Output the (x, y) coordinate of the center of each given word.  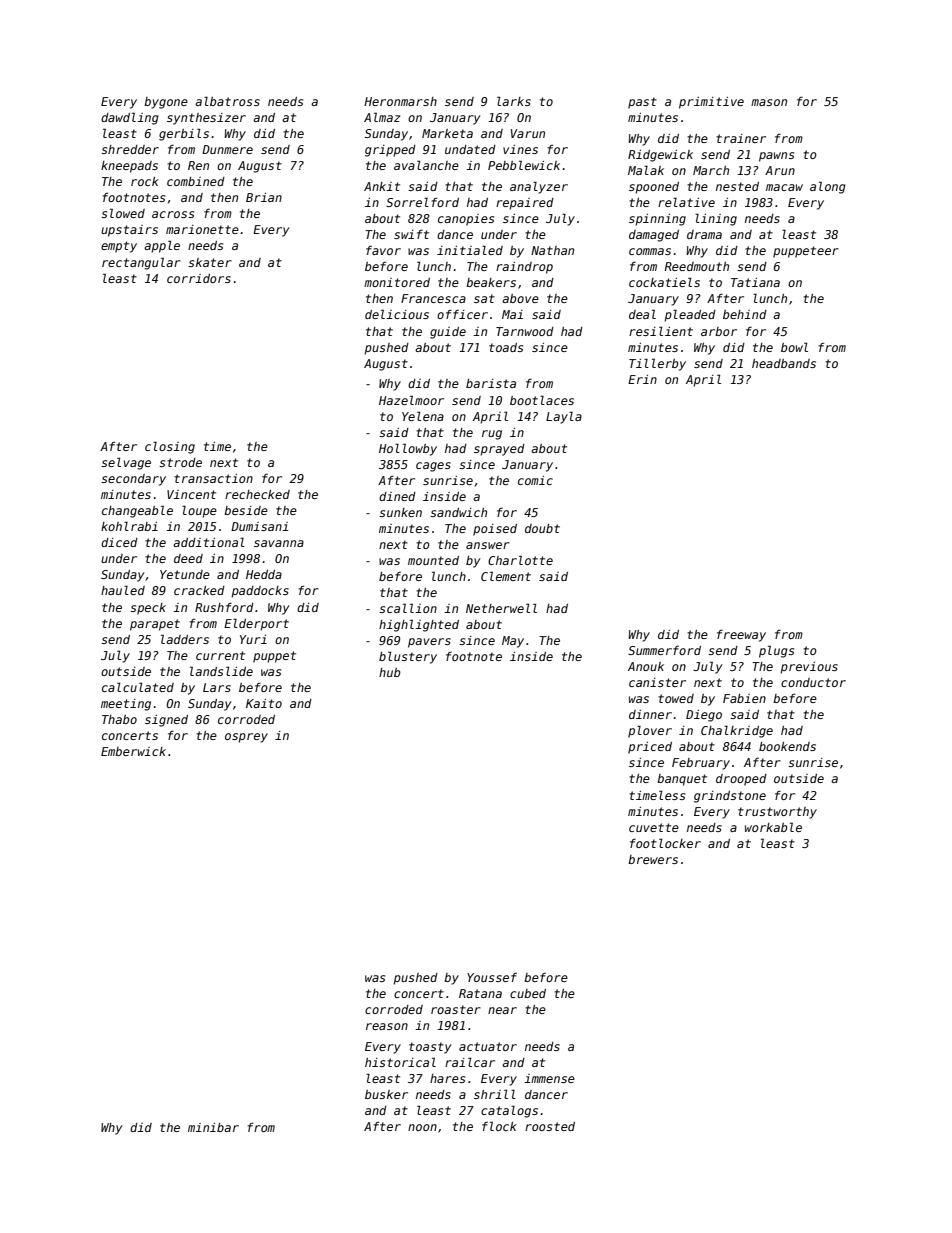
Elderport (256, 624)
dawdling (130, 118)
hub (390, 672)
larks (514, 101)
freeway (741, 635)
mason (769, 102)
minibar (213, 1127)
